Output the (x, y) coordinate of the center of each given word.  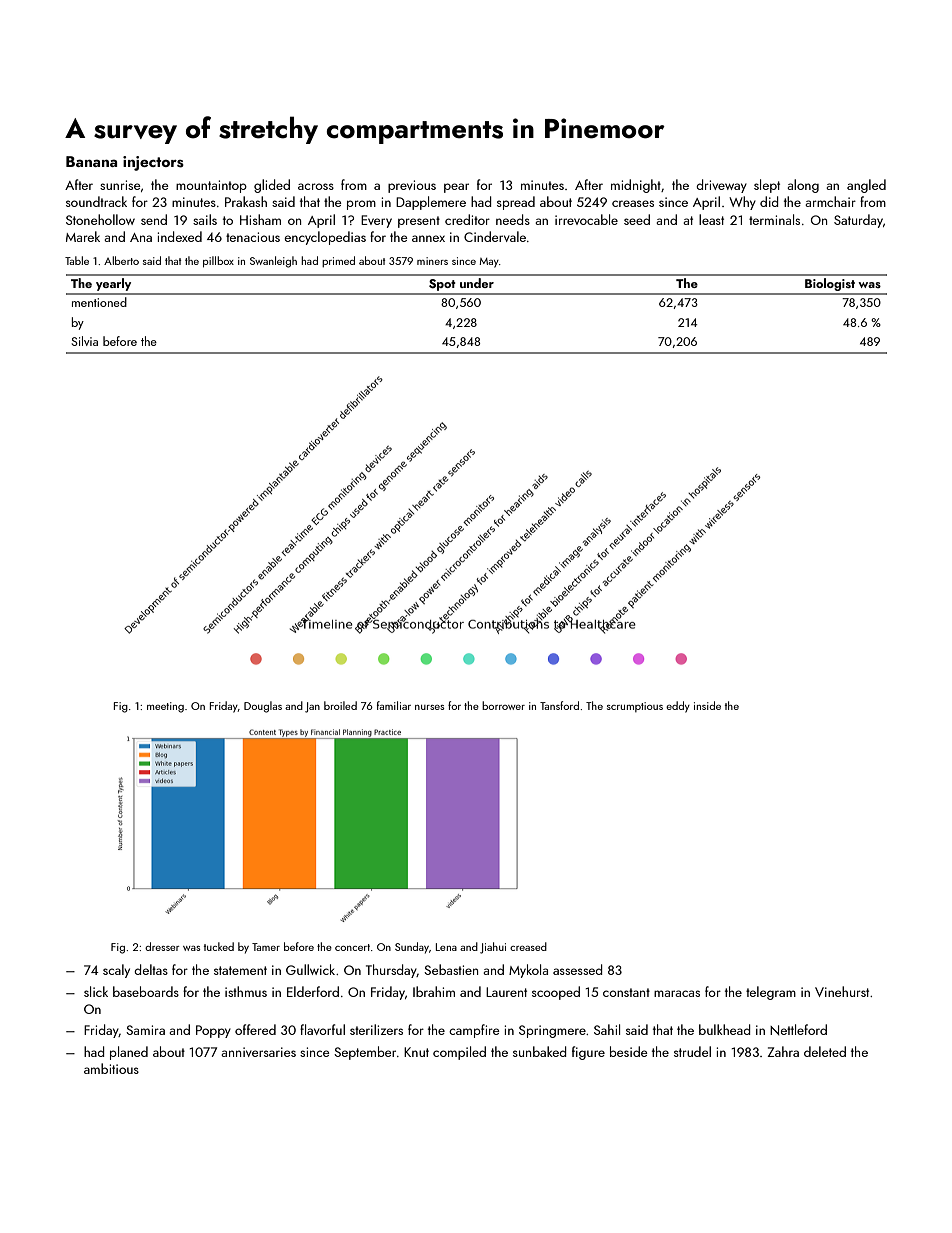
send (154, 219)
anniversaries (258, 1052)
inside (707, 705)
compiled (459, 1053)
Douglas (263, 707)
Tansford (559, 705)
